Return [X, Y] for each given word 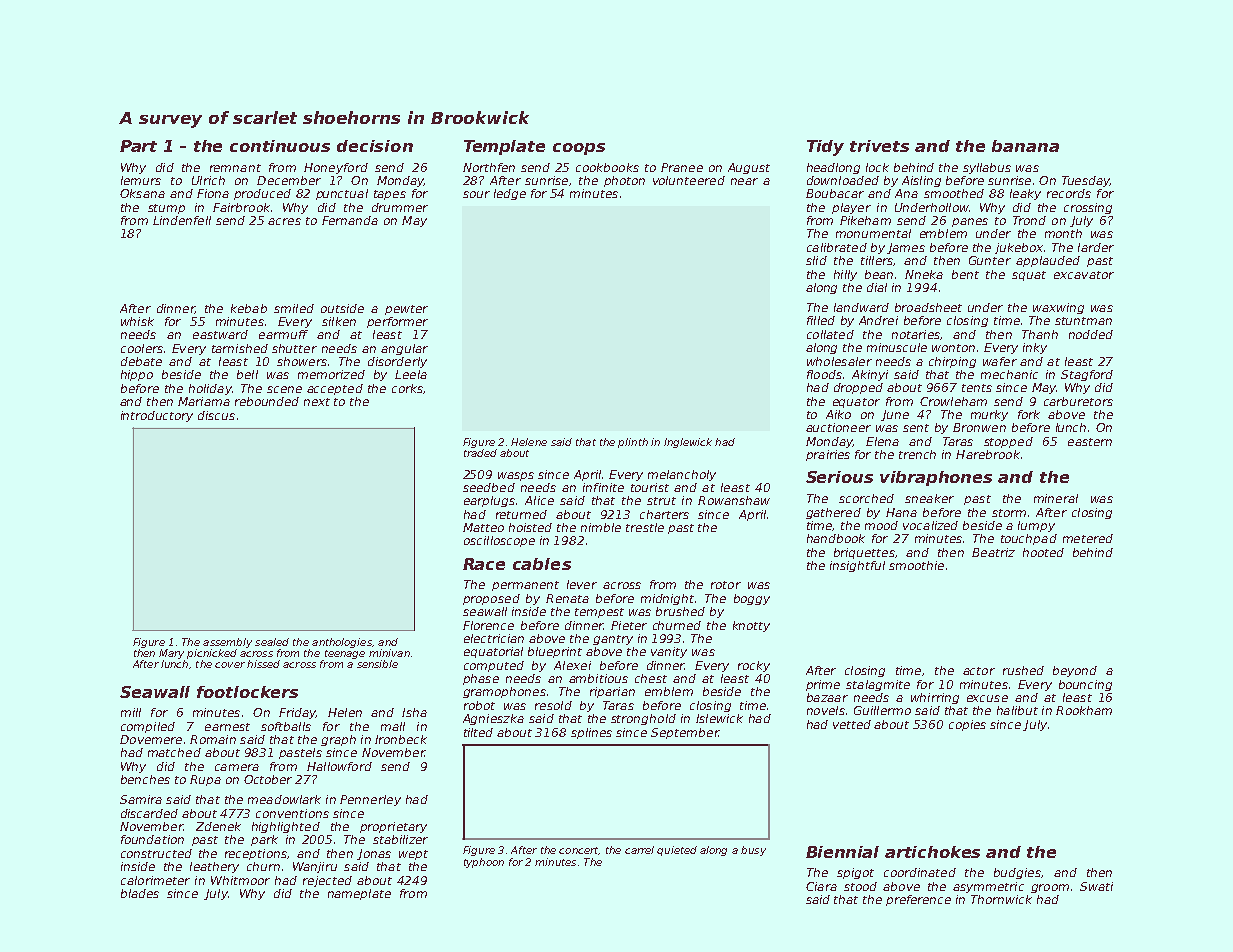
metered [1088, 538]
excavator [1084, 275]
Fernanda [350, 220]
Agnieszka [493, 719]
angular [404, 349]
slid [816, 260]
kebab [249, 308]
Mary [171, 654]
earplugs [489, 501]
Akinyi [870, 375]
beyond [1075, 671]
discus [216, 415]
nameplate [359, 894]
